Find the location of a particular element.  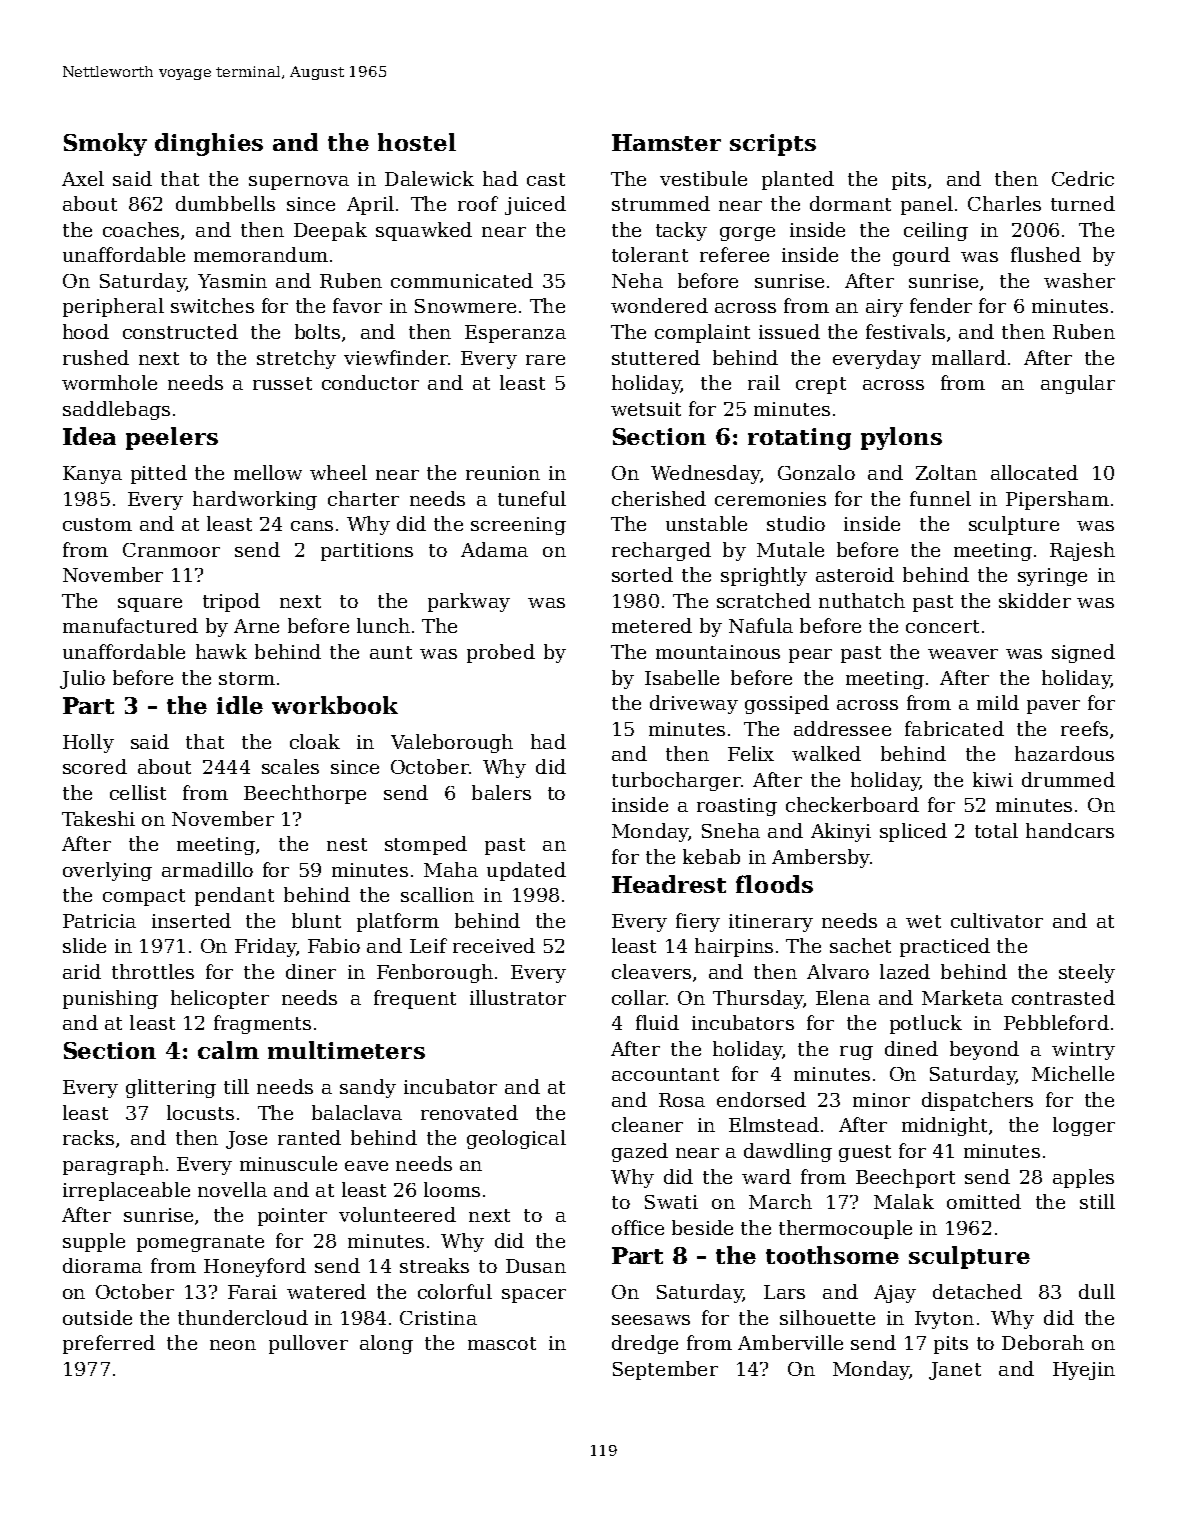

signed is located at coordinates (1083, 653).
